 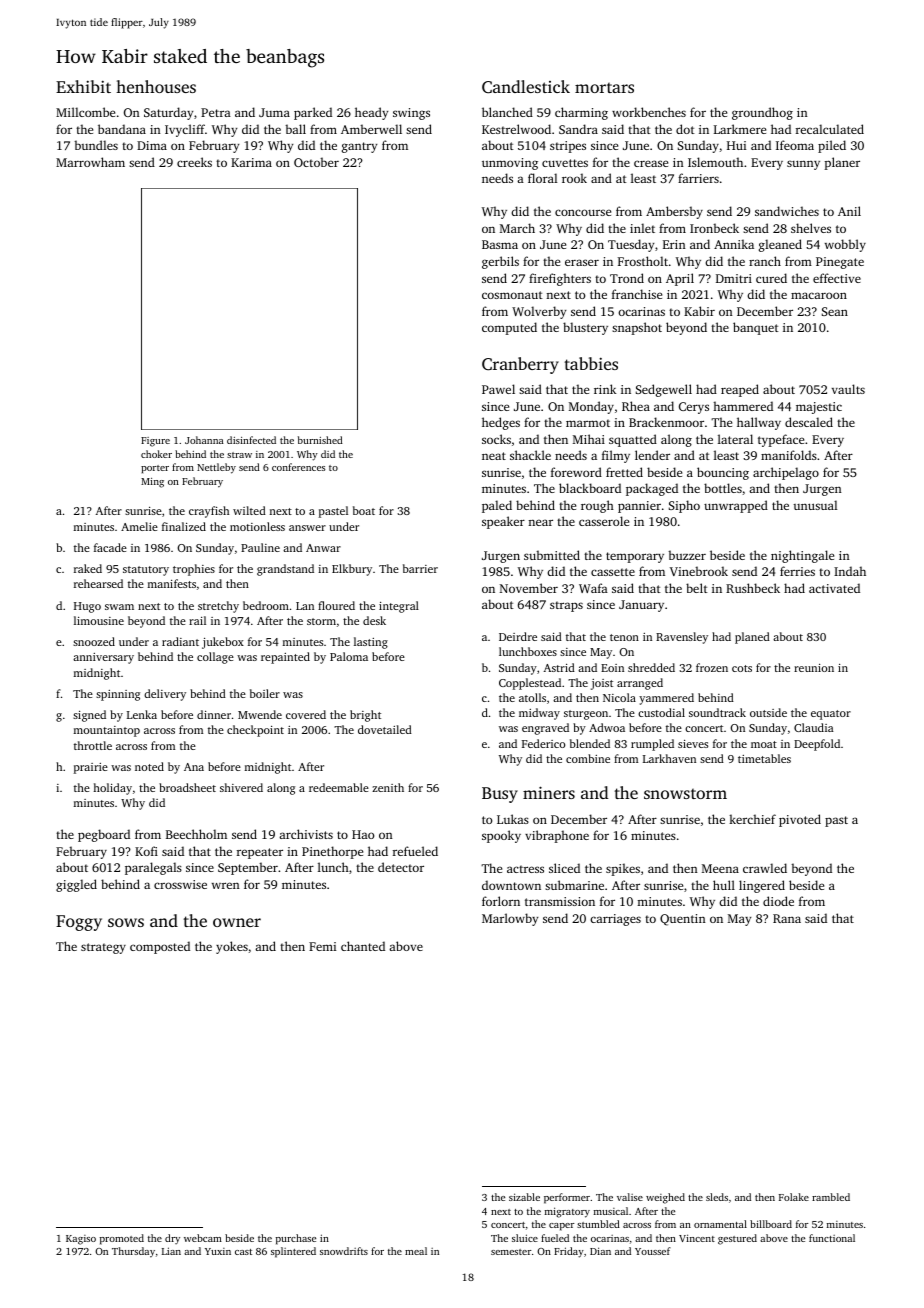 I want to click on Lenka, so click(x=142, y=714).
